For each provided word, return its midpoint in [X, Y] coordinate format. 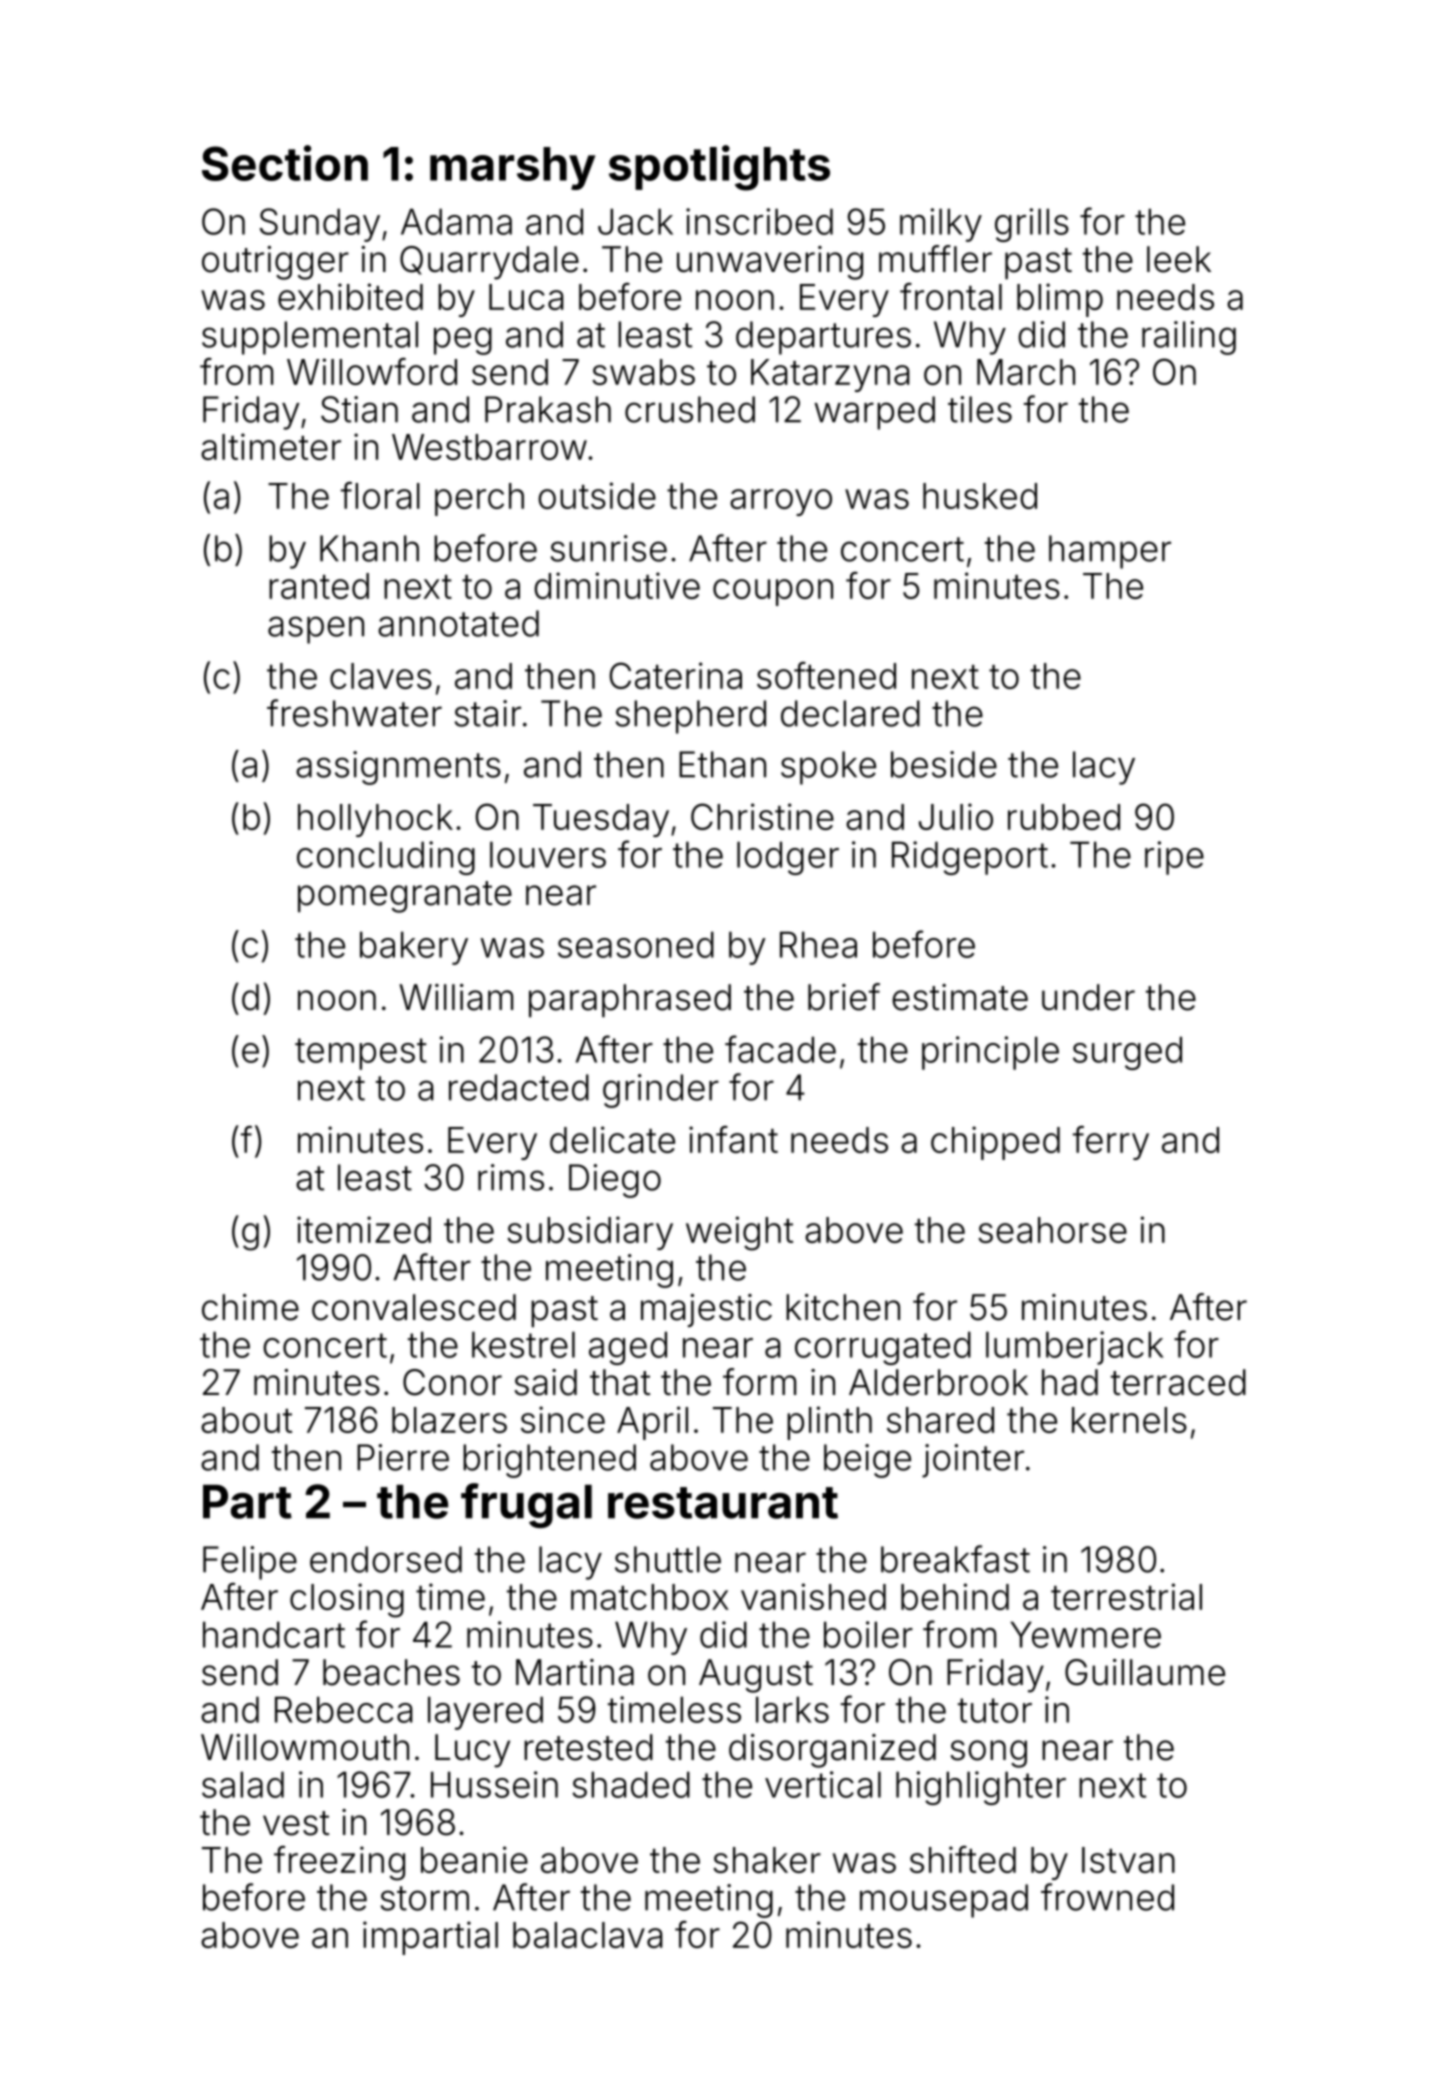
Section [285, 163]
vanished [813, 1596]
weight [739, 1233]
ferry [1111, 1143]
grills [1032, 225]
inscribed [759, 221]
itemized [364, 1229]
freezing [339, 1863]
